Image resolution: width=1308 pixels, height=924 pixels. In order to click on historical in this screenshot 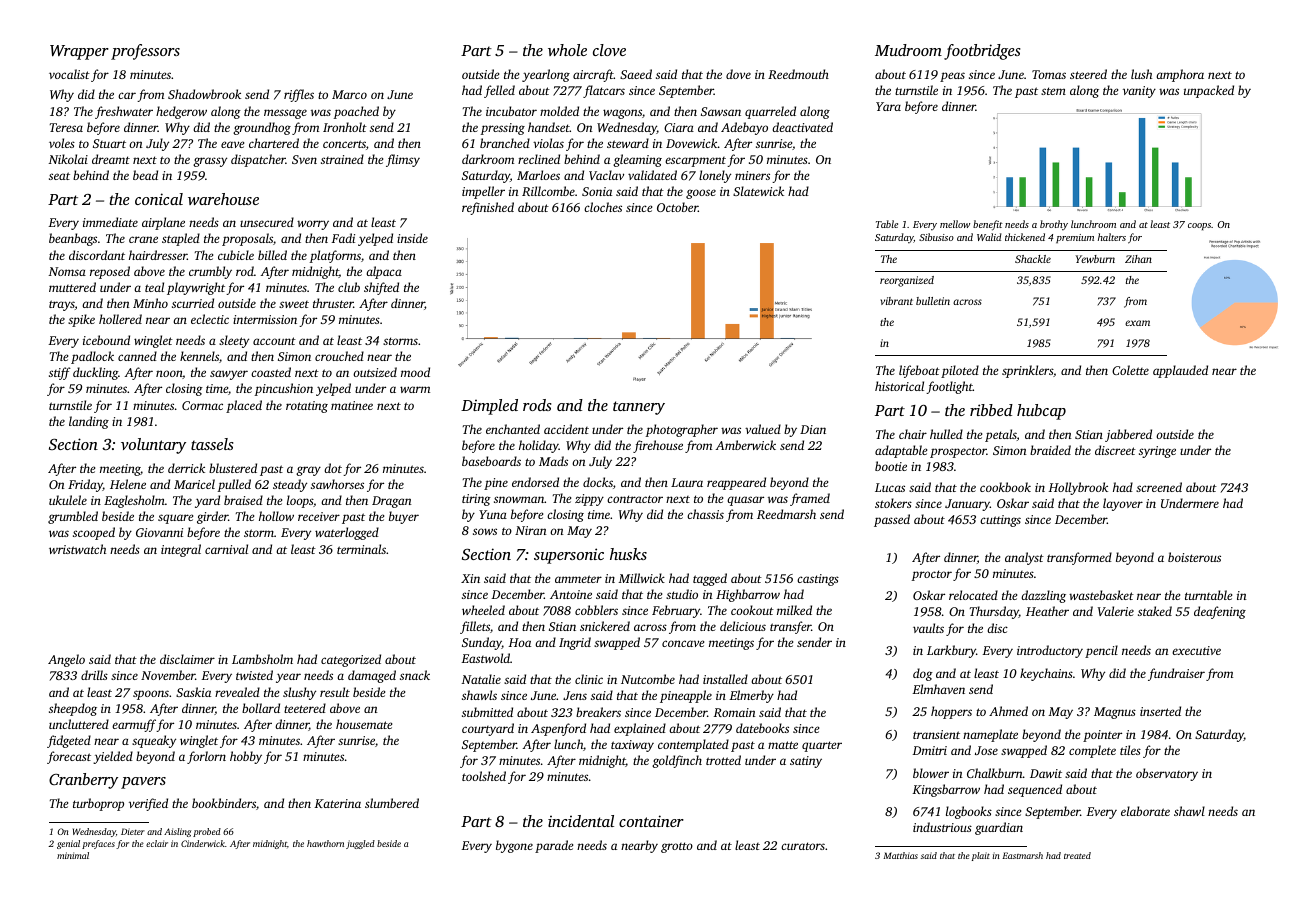, I will do `click(899, 386)`.
